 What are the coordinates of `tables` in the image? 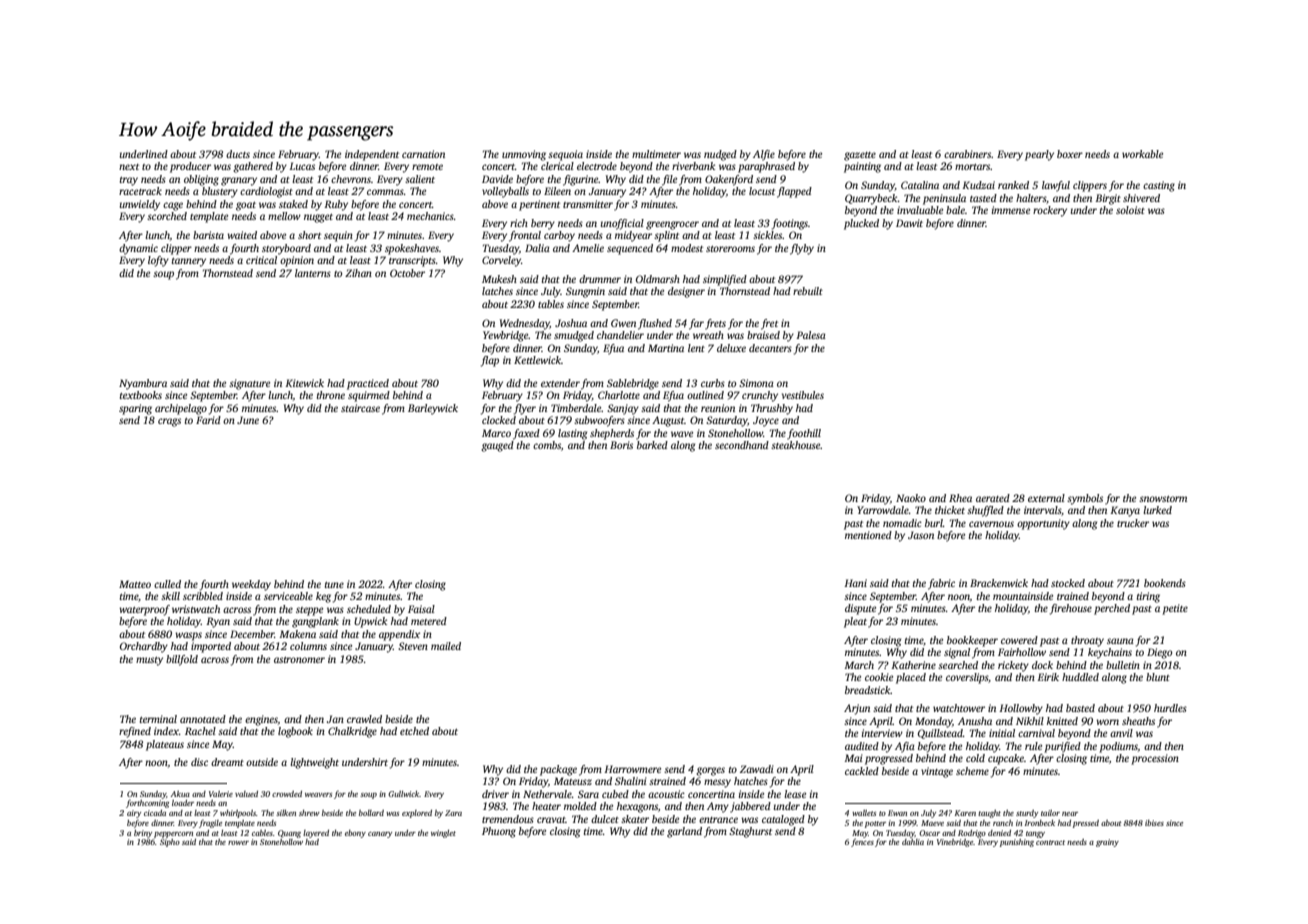 It's located at (551, 304).
